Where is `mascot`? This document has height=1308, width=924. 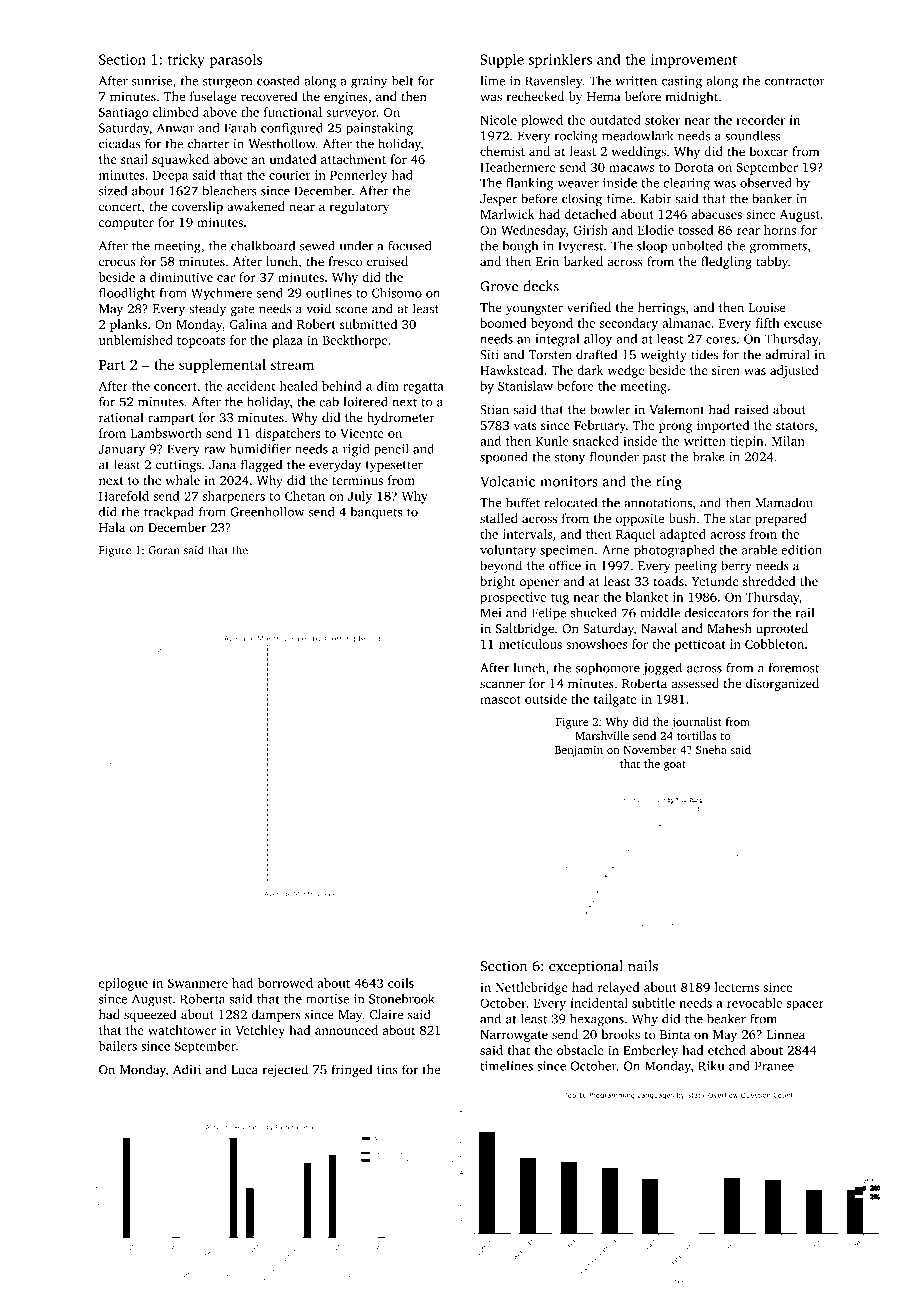 mascot is located at coordinates (500, 700).
